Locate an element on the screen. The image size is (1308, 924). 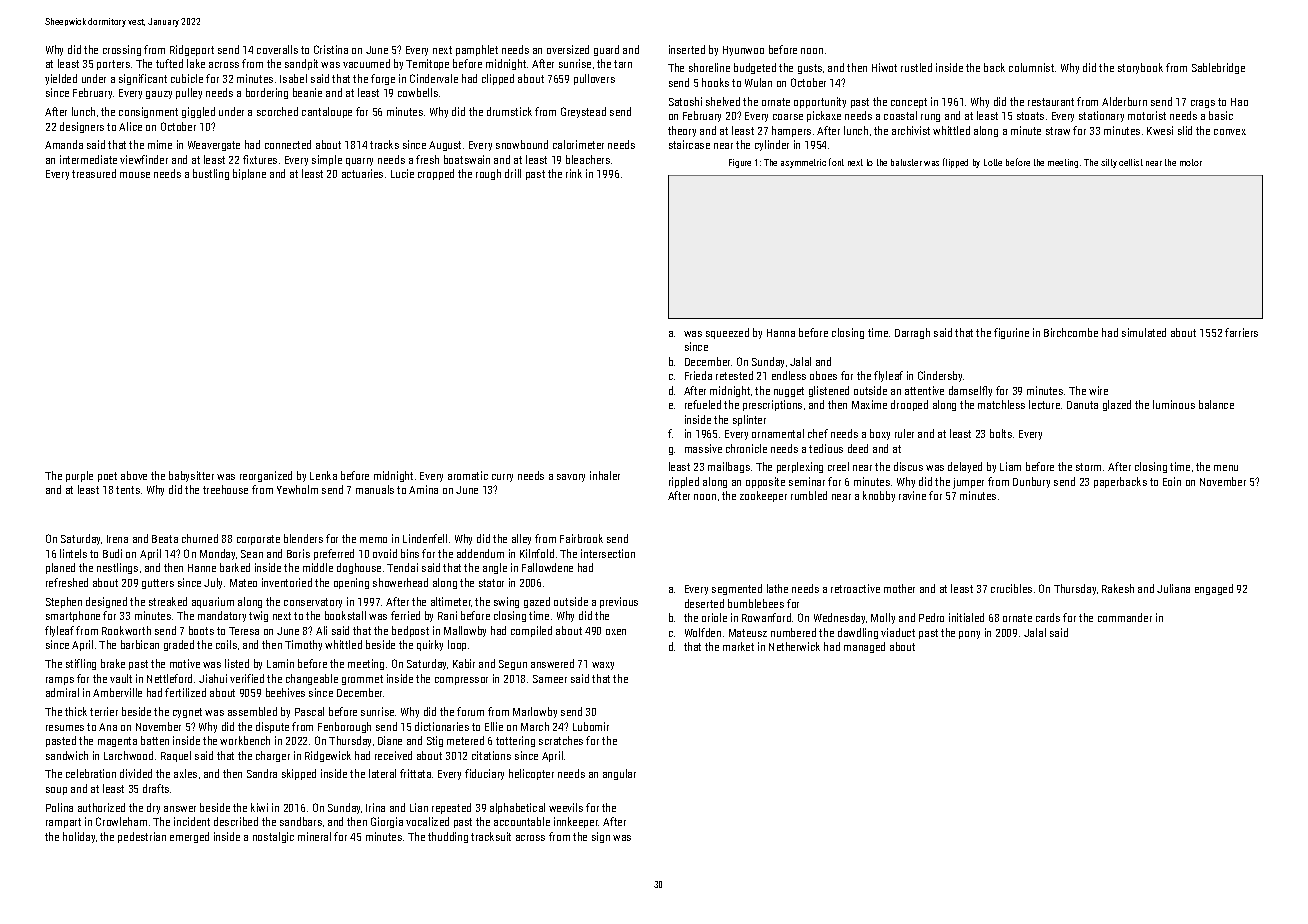
coveralls is located at coordinates (277, 49).
